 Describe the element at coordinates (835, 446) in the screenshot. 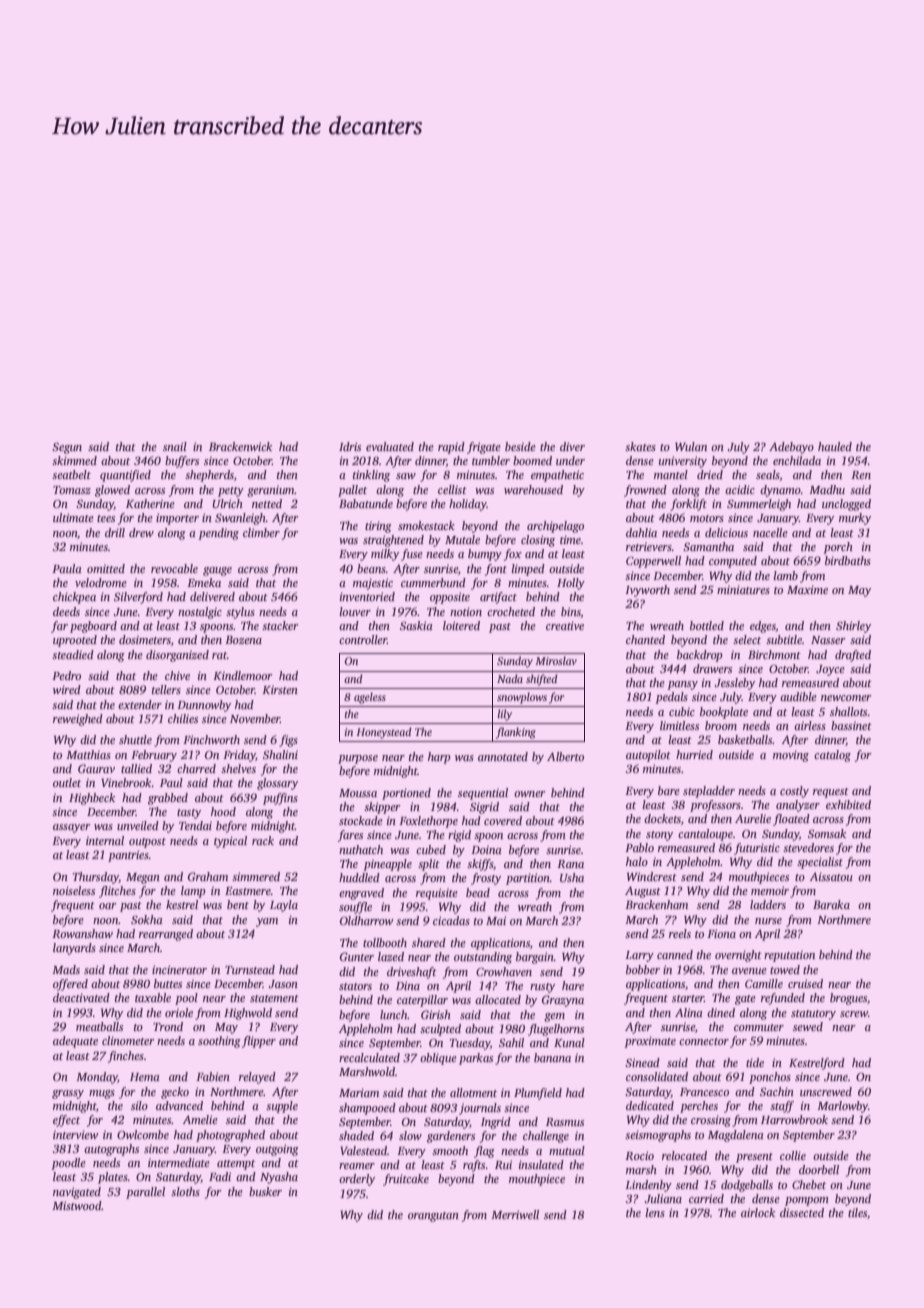

I see `hauled` at that location.
